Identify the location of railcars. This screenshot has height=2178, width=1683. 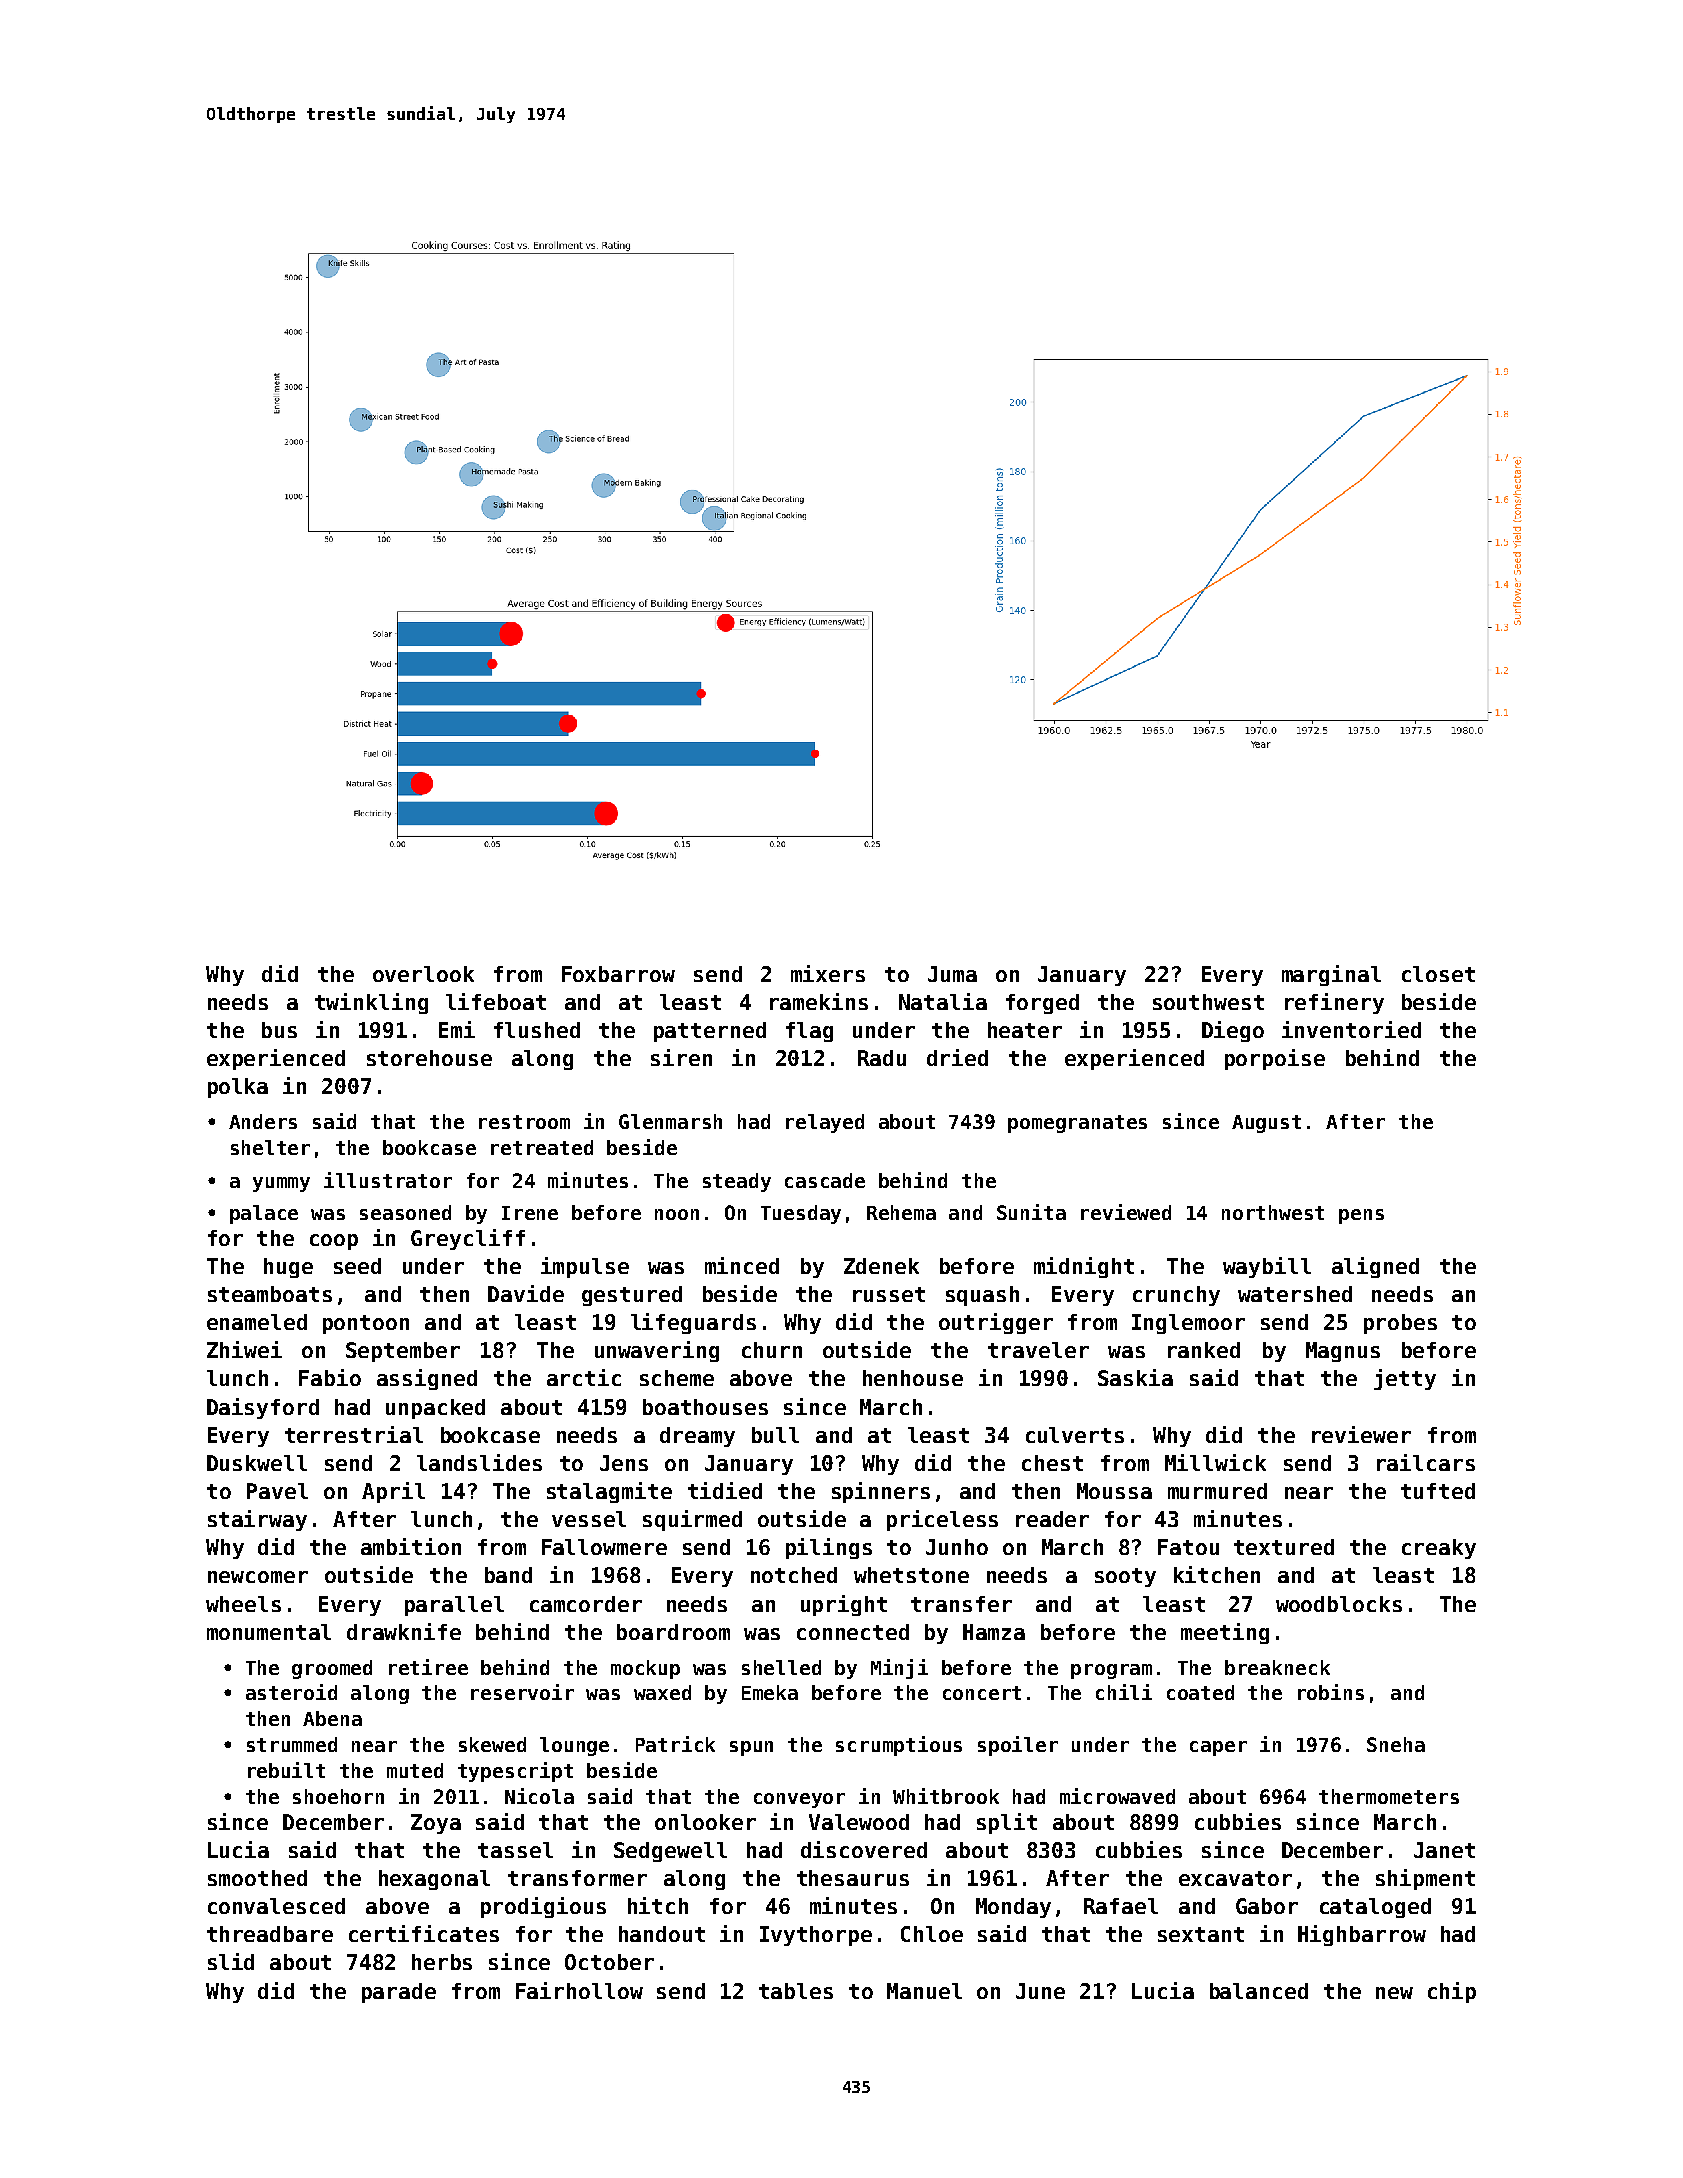
(1426, 1462).
